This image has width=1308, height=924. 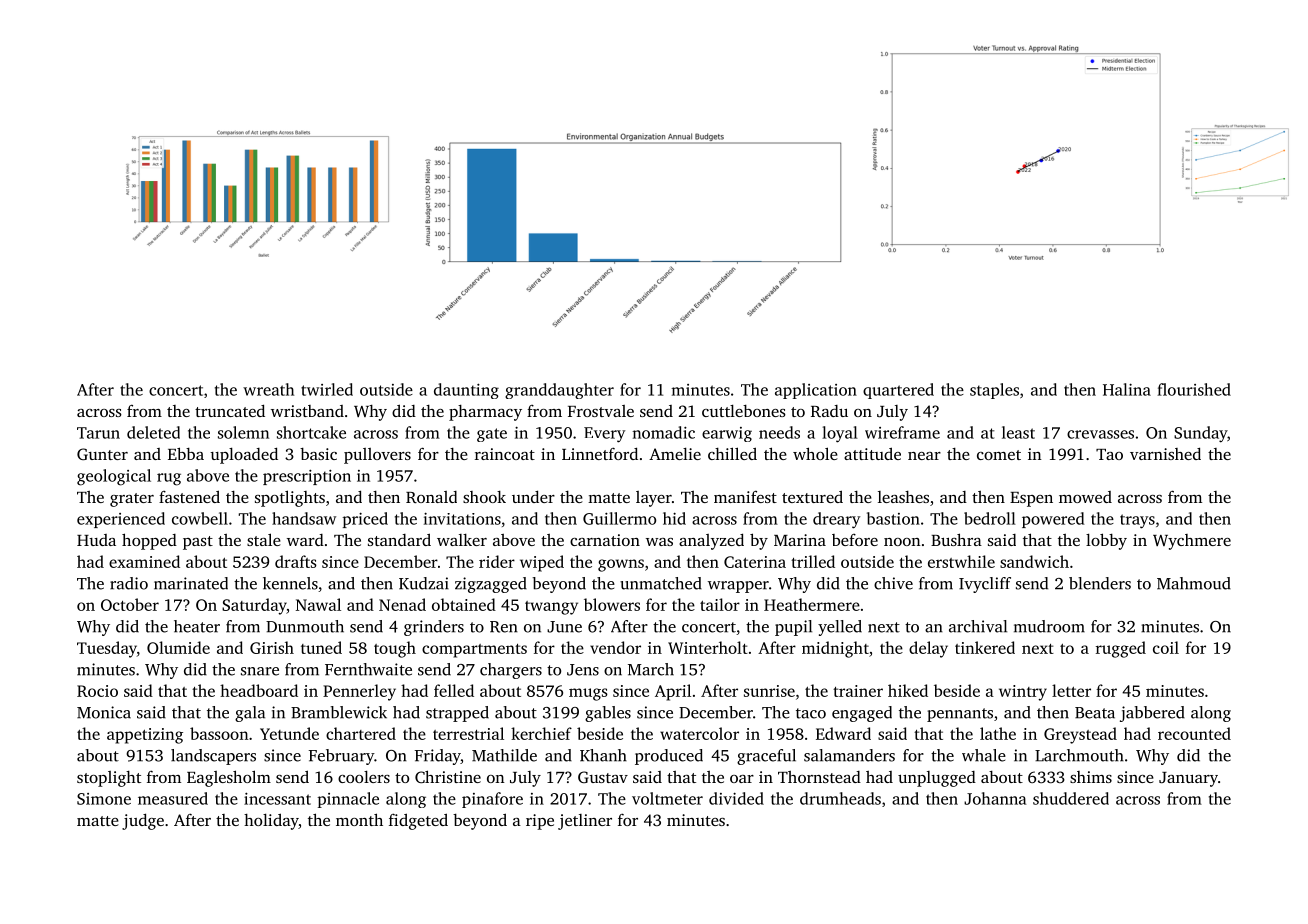 I want to click on rugged, so click(x=1121, y=649).
